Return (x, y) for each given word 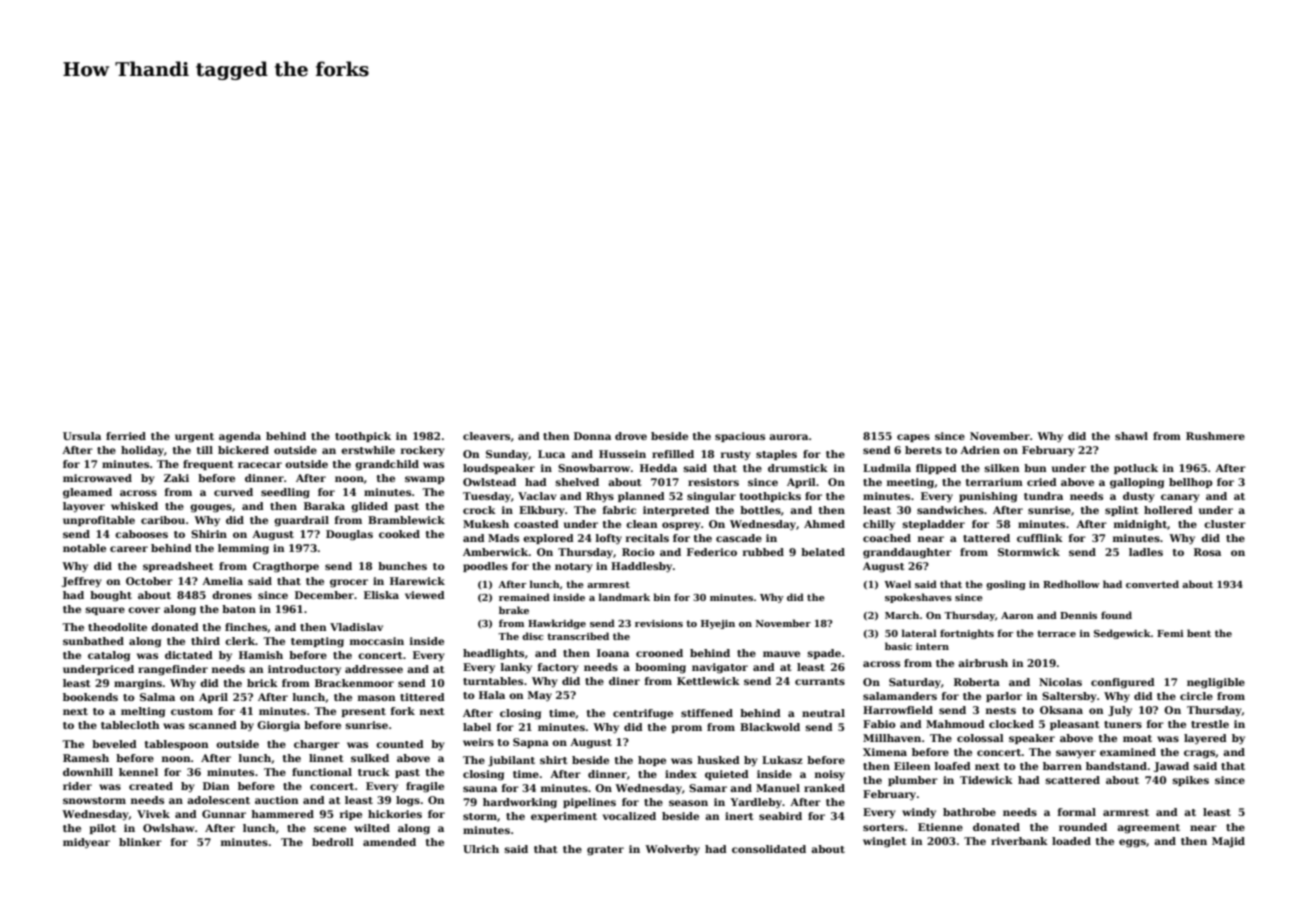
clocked (1011, 724)
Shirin (209, 534)
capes (913, 438)
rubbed (763, 552)
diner (624, 681)
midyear (86, 843)
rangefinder (173, 670)
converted (1152, 584)
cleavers (486, 436)
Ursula (82, 436)
